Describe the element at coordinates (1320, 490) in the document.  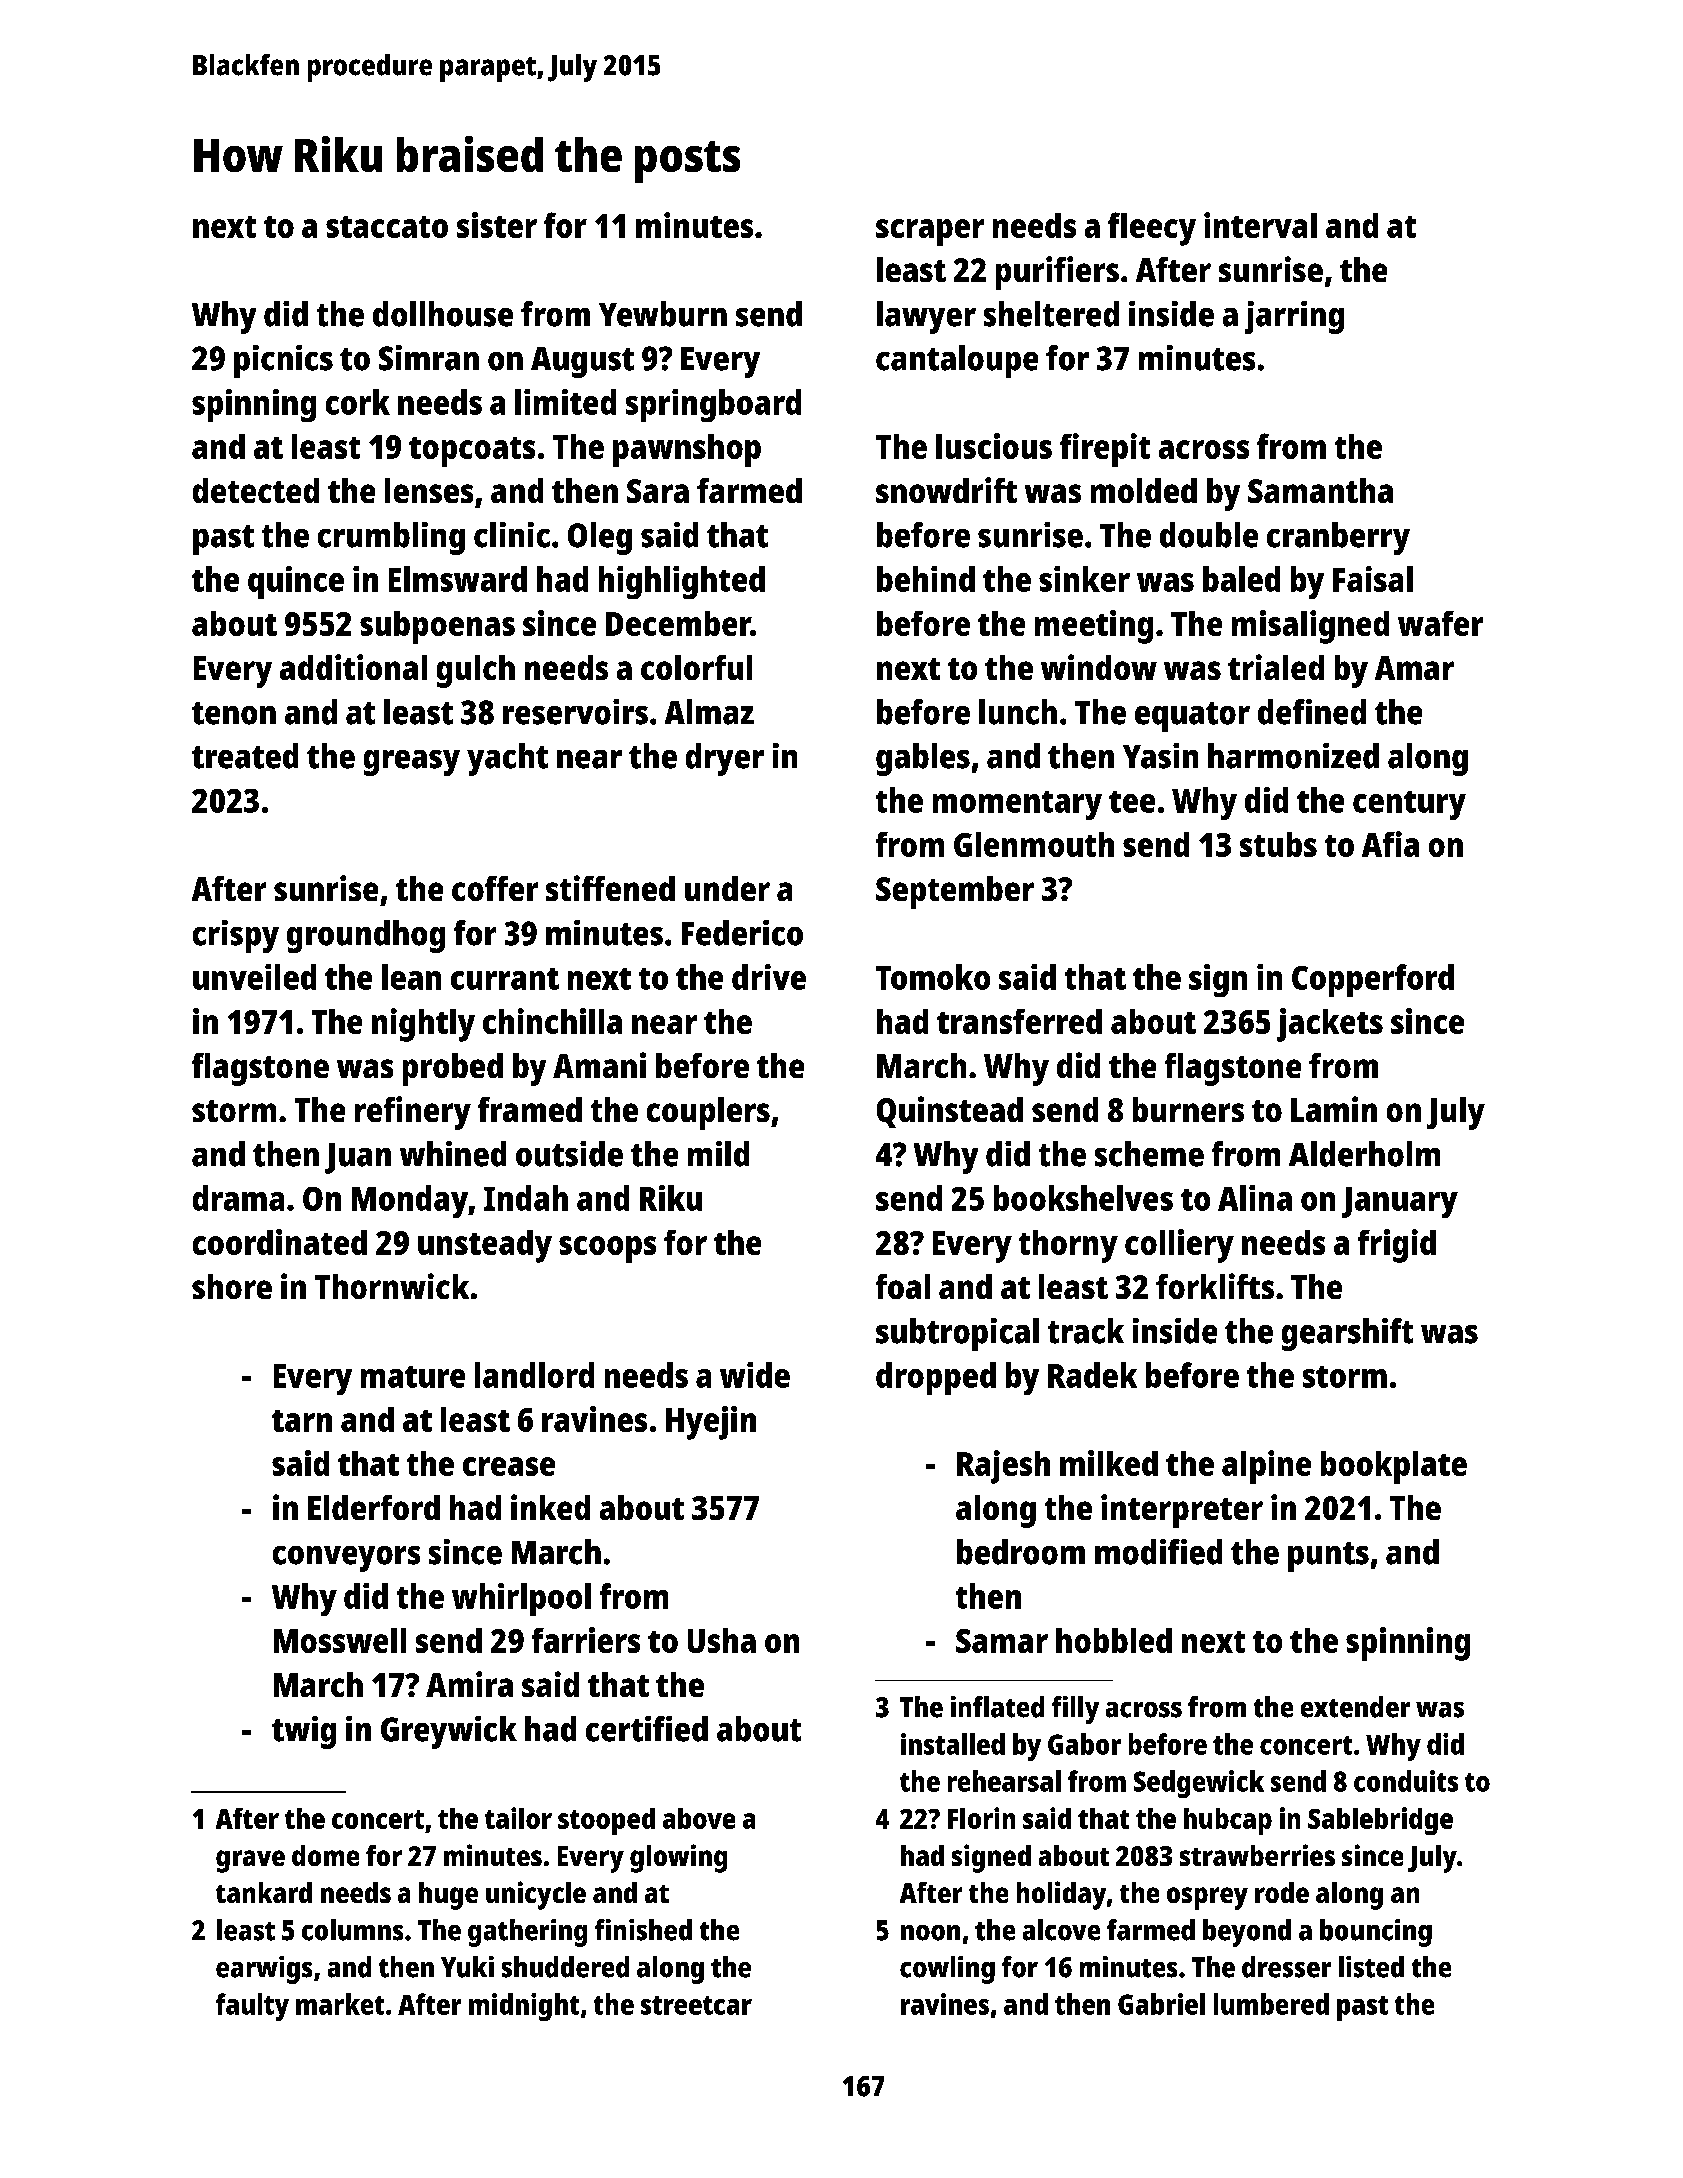
I see `Samantha` at that location.
